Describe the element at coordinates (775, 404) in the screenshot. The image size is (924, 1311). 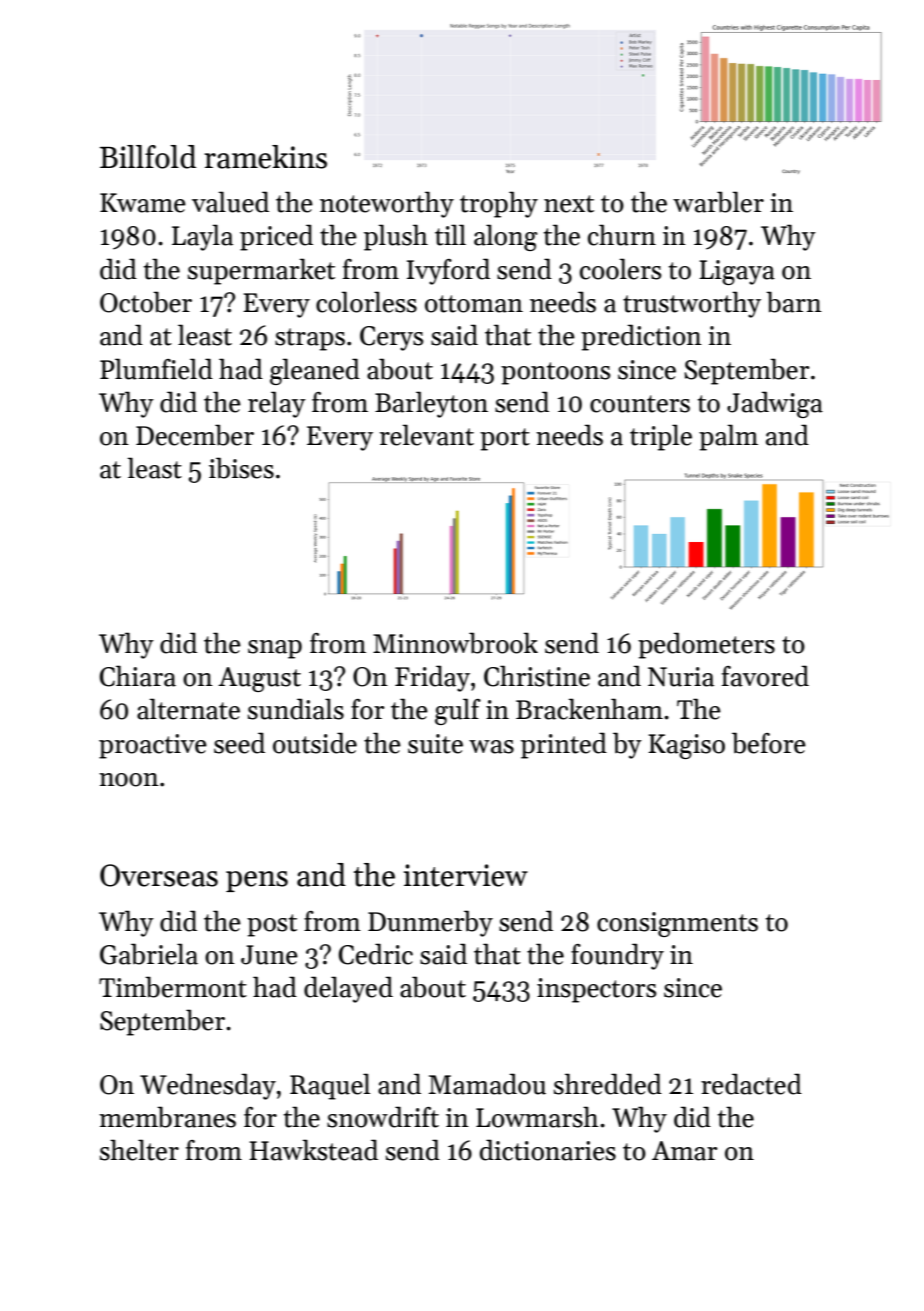
I see `Jadwiga` at that location.
